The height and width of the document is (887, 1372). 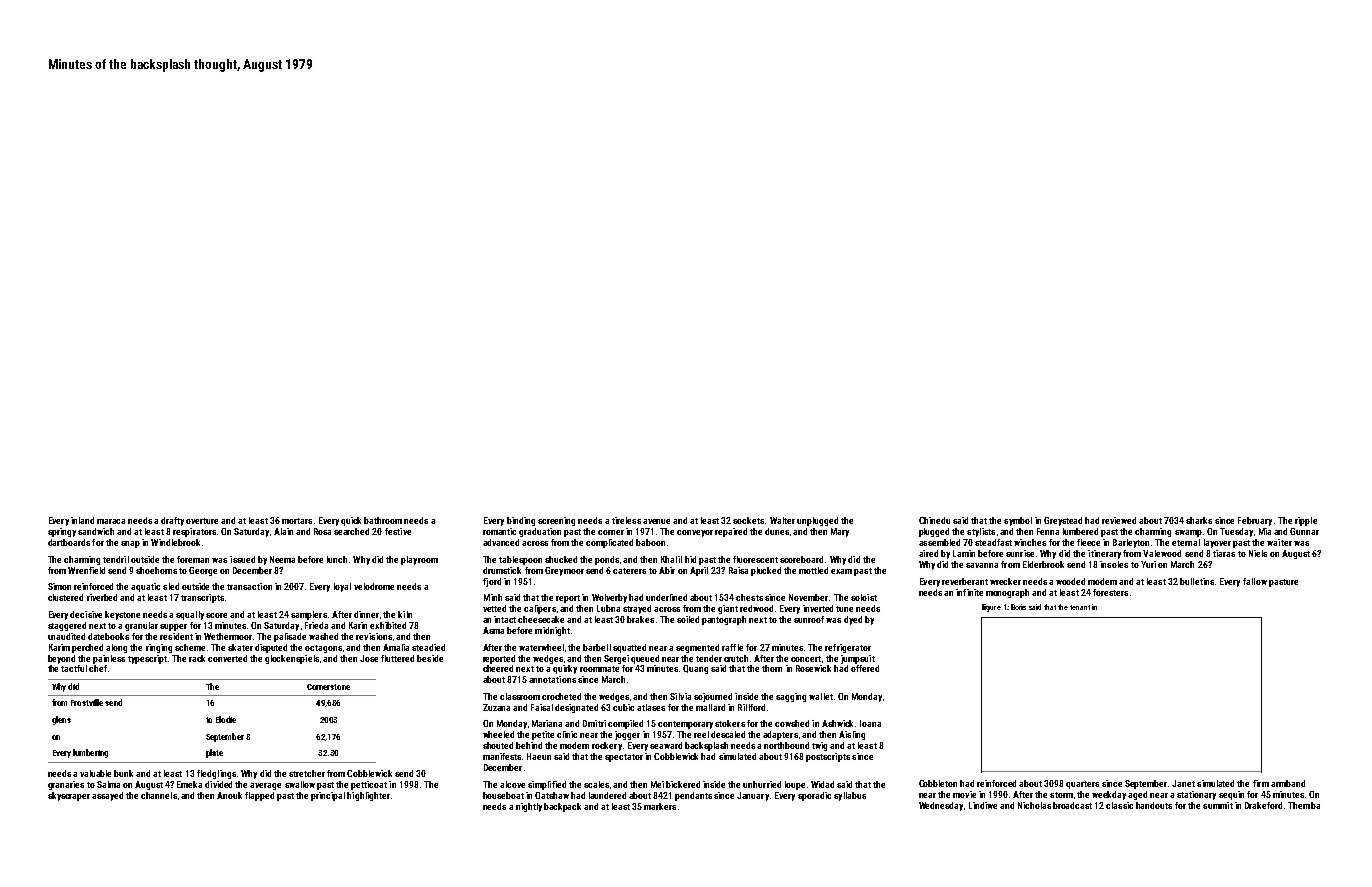 What do you see at coordinates (755, 559) in the document?
I see `fluorescent` at bounding box center [755, 559].
